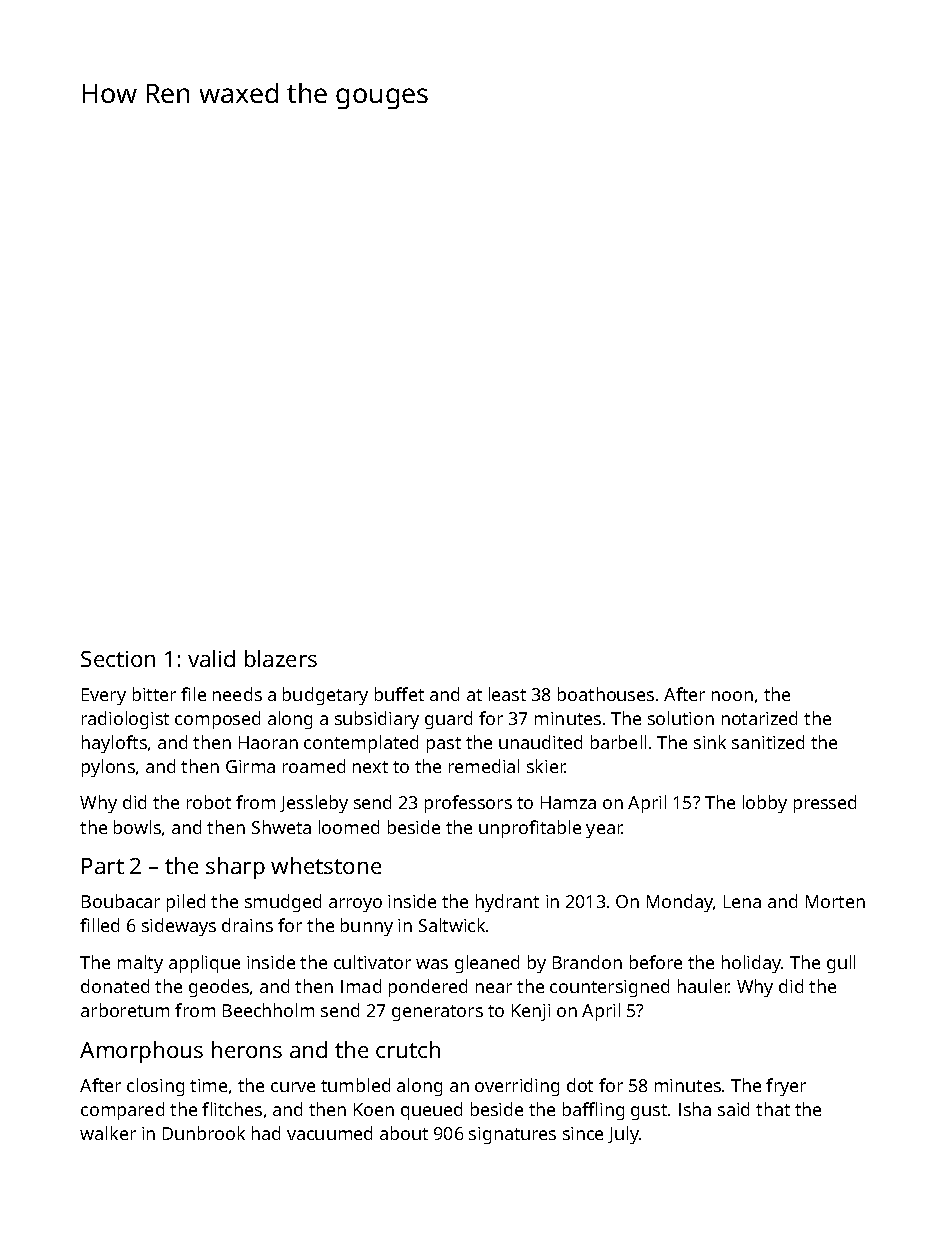 This screenshot has height=1233, width=952. What do you see at coordinates (786, 1087) in the screenshot?
I see `fryer` at bounding box center [786, 1087].
